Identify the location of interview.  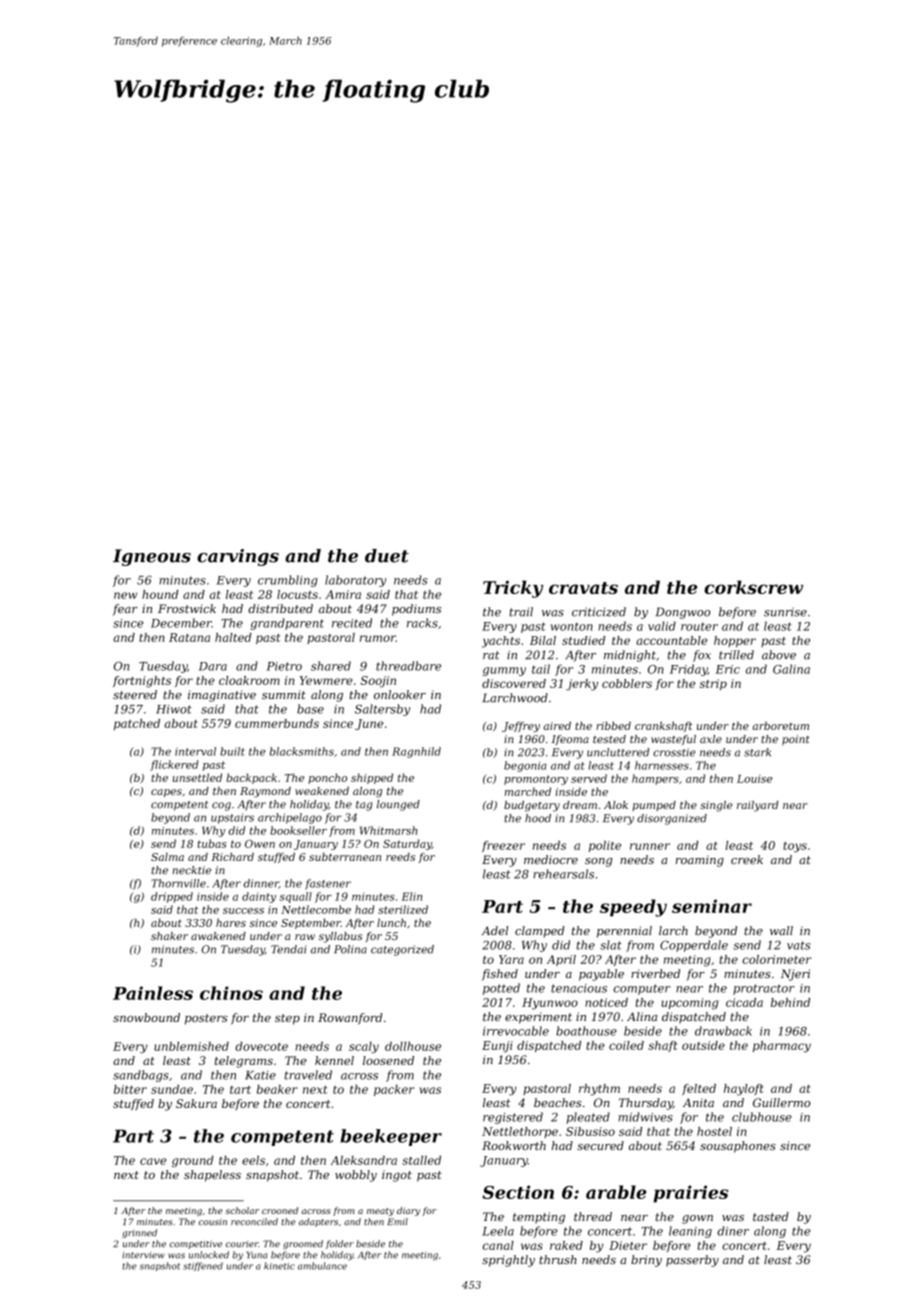
(143, 1255).
